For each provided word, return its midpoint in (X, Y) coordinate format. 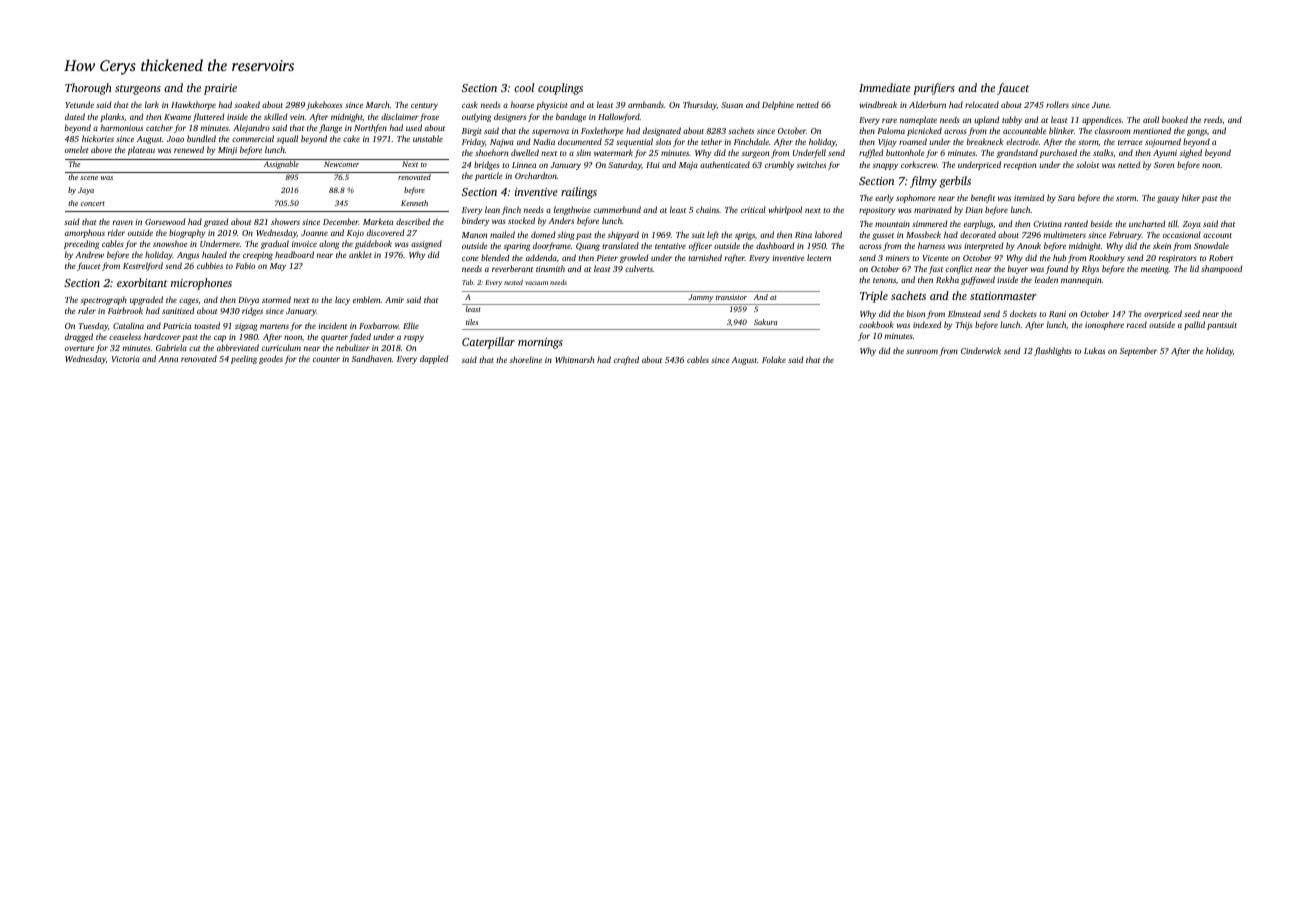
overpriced (1163, 314)
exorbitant (142, 282)
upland (986, 120)
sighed (1191, 153)
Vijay (887, 143)
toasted (207, 325)
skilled (275, 116)
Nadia (544, 141)
